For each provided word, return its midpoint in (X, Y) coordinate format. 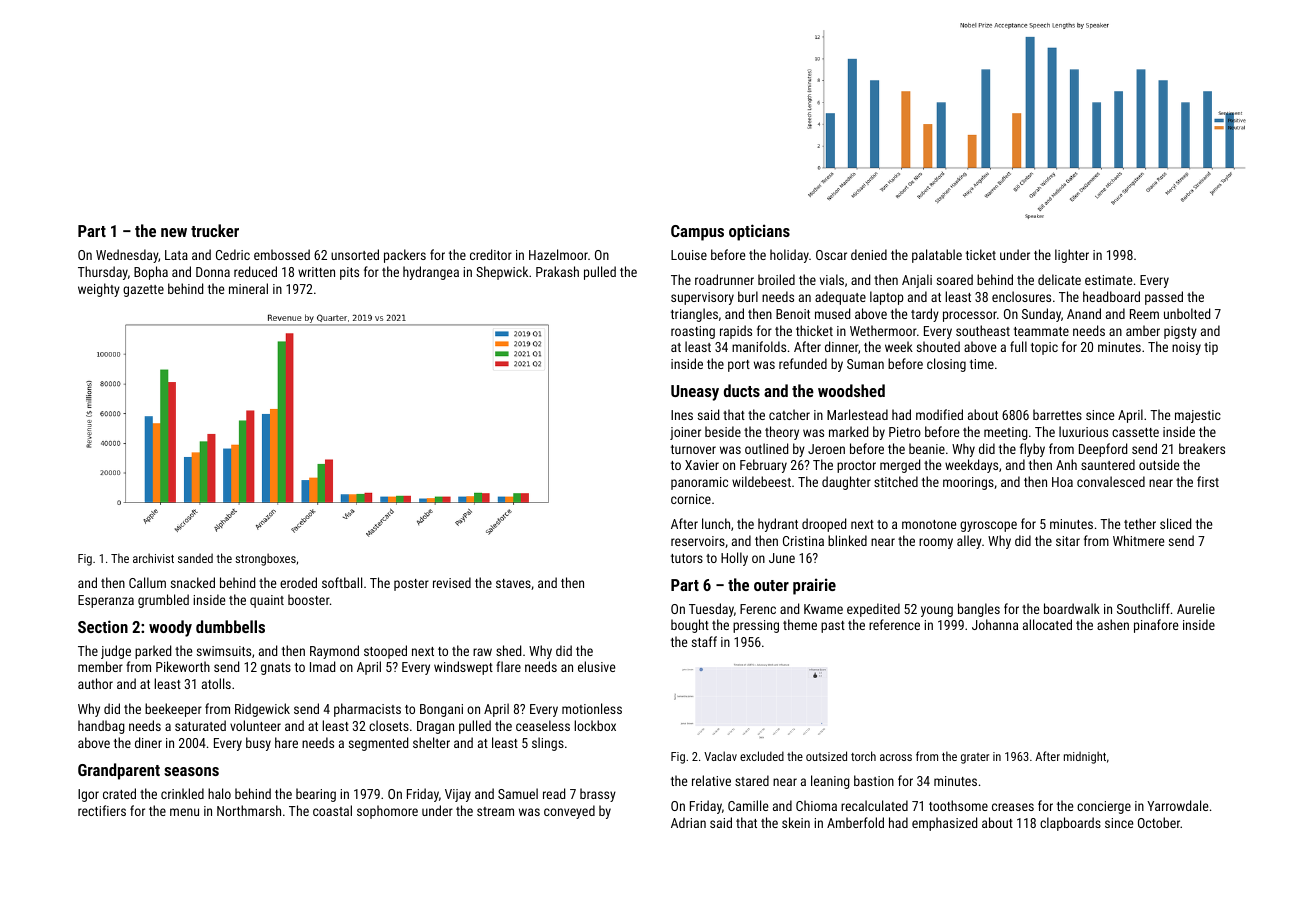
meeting (1006, 433)
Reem (1144, 314)
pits (349, 273)
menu (184, 812)
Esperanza (106, 601)
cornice (691, 499)
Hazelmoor (558, 254)
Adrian (688, 822)
